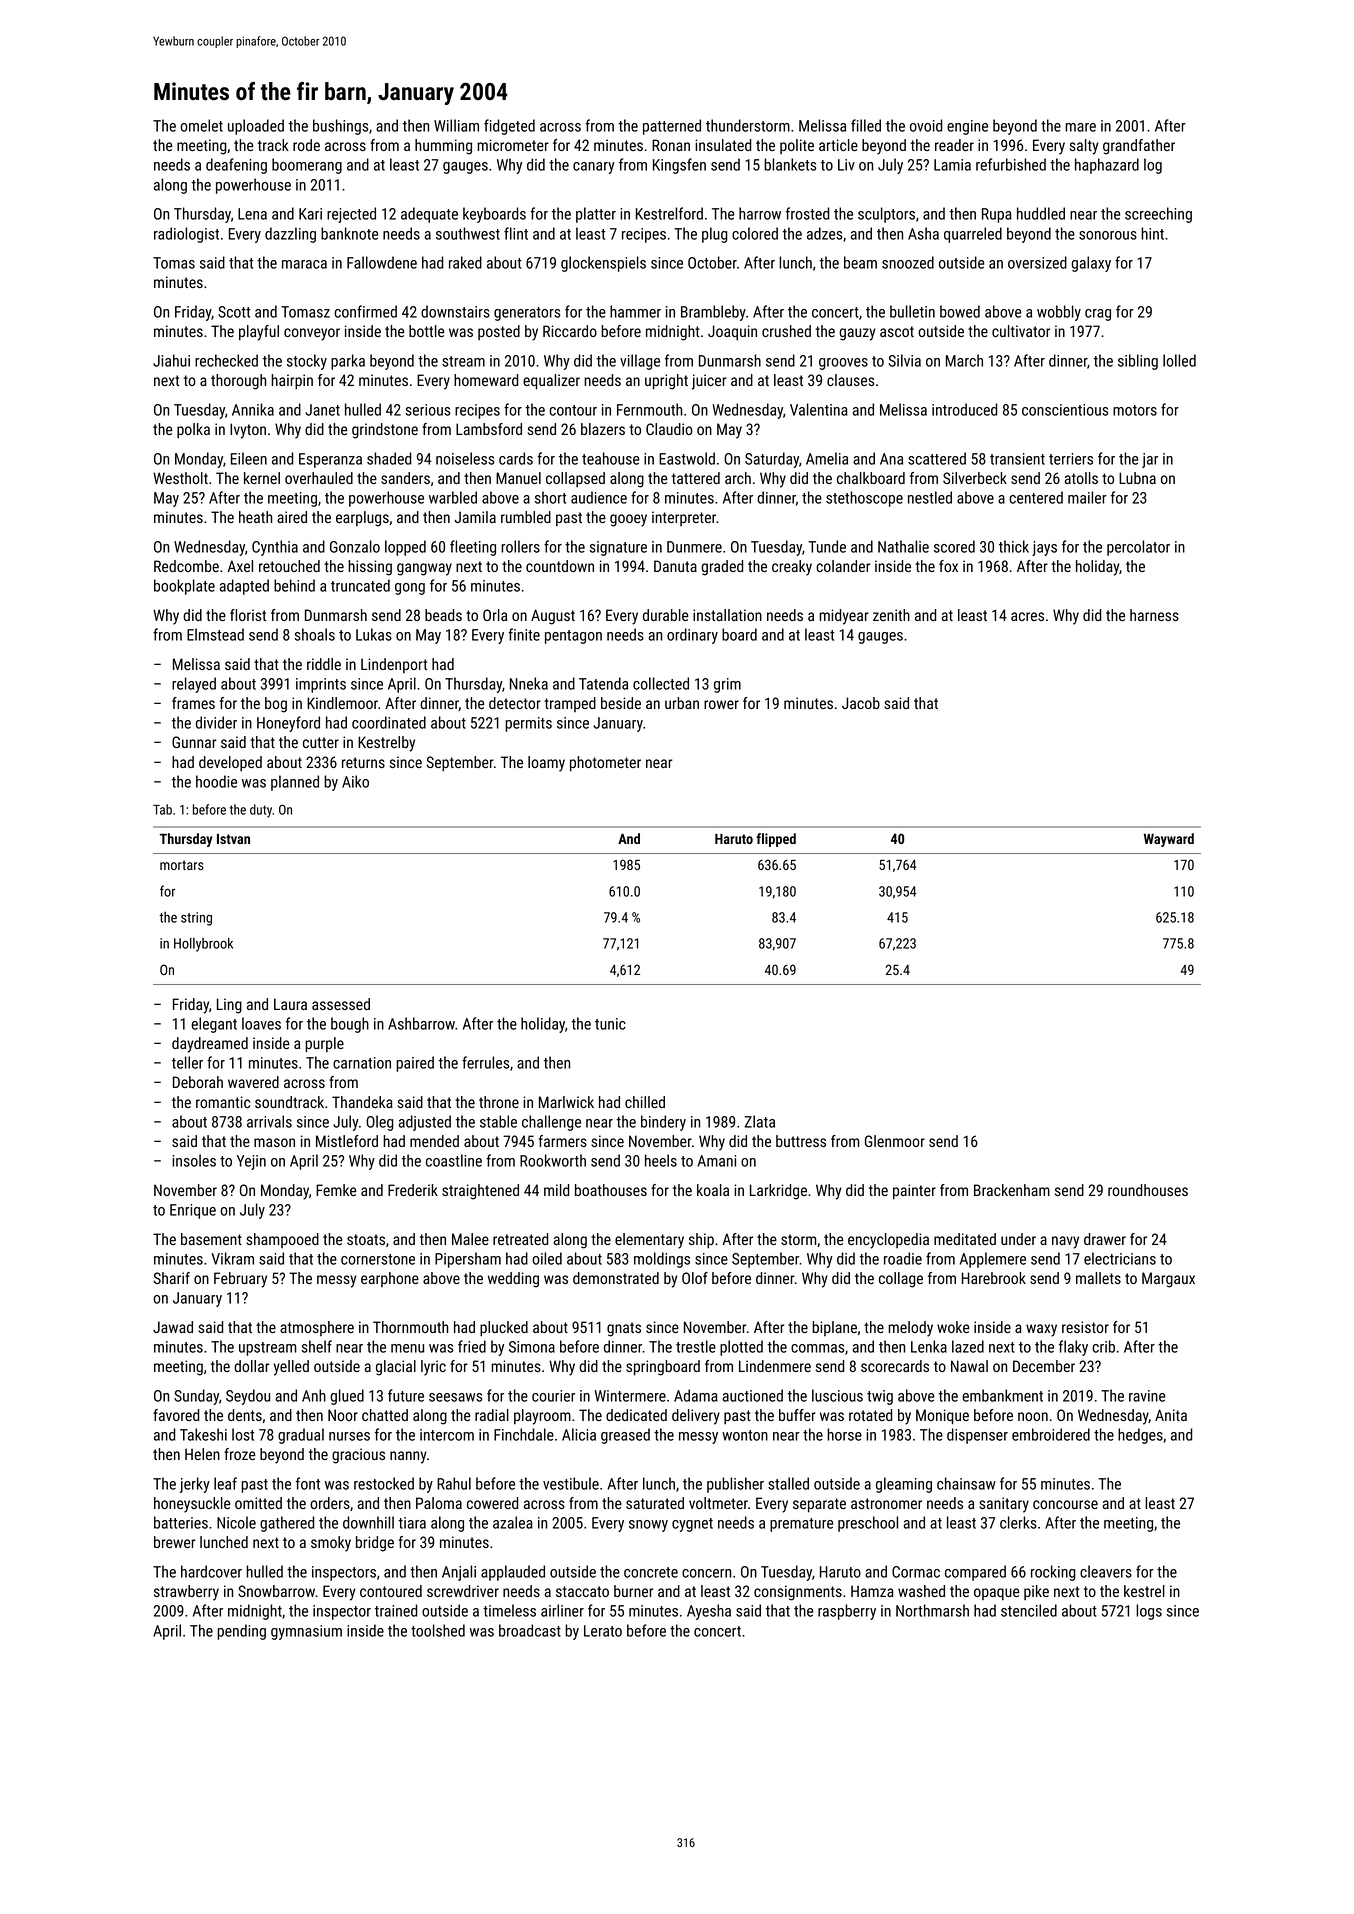 The height and width of the document is (1914, 1354). I want to click on Helen, so click(202, 1454).
